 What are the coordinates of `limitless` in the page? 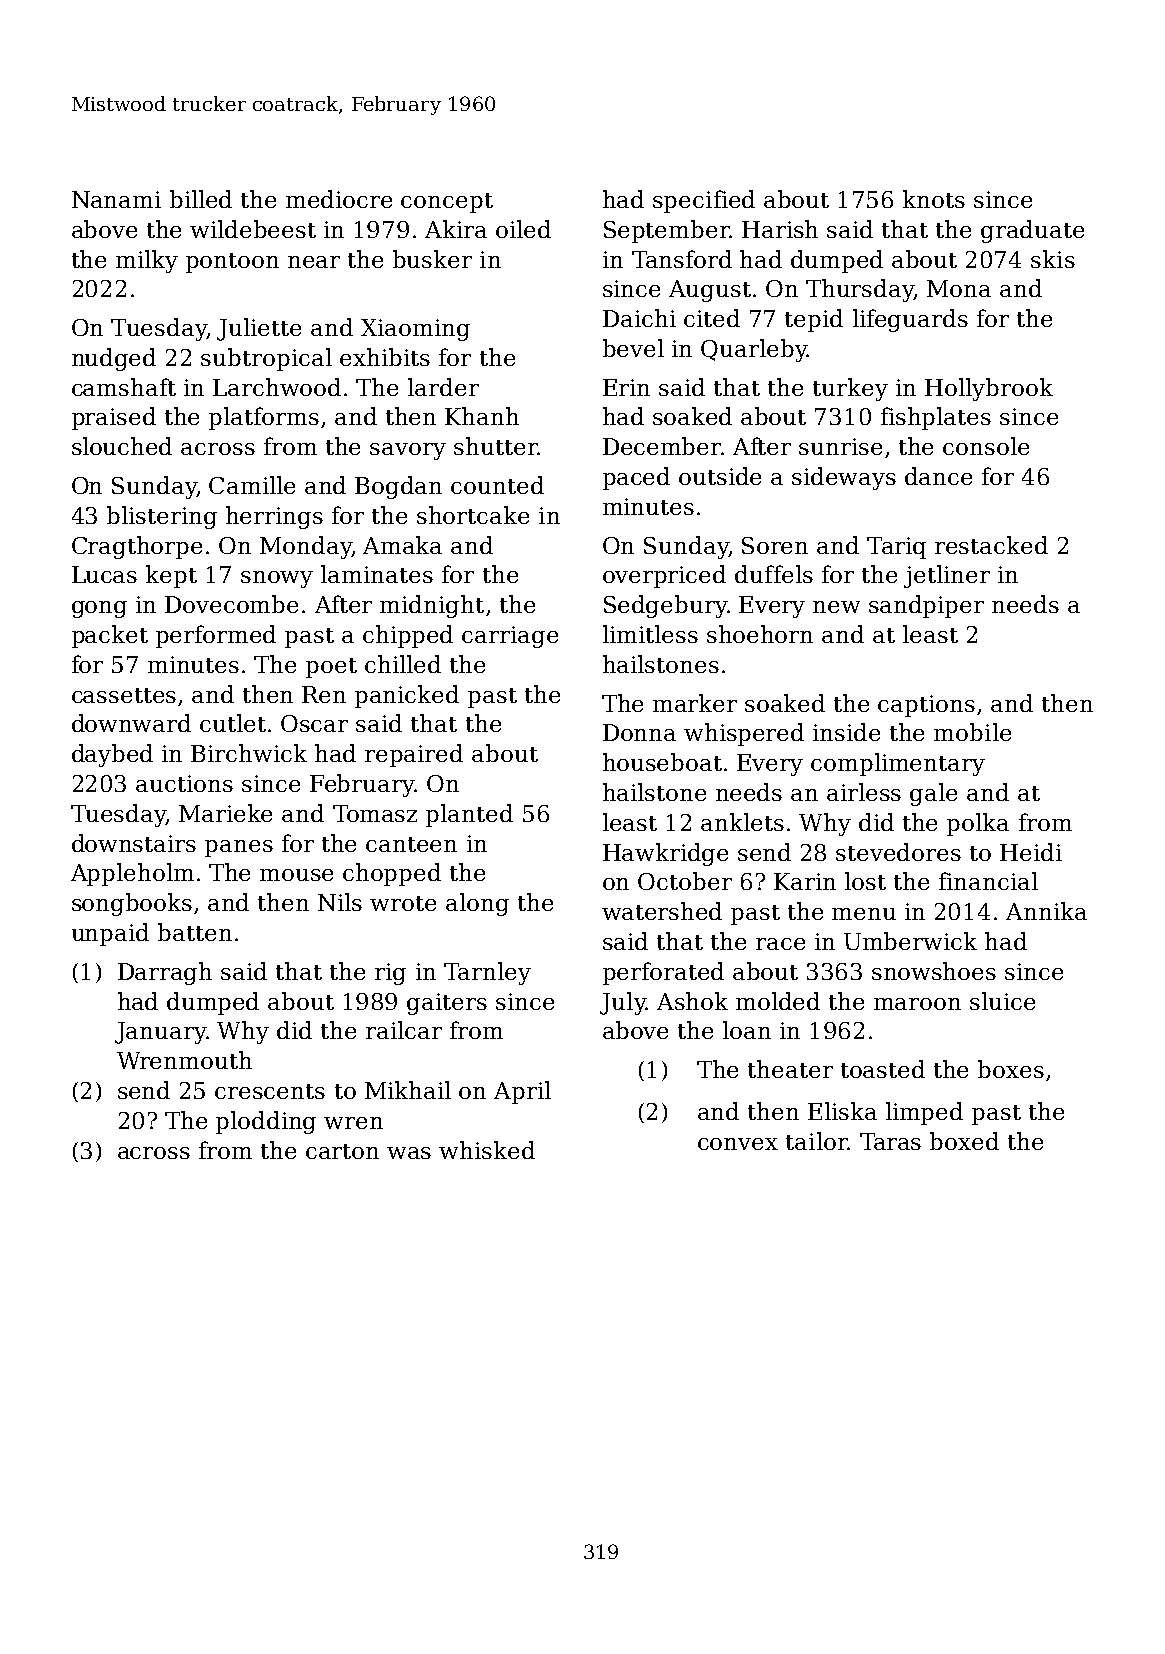 It's located at (650, 634).
